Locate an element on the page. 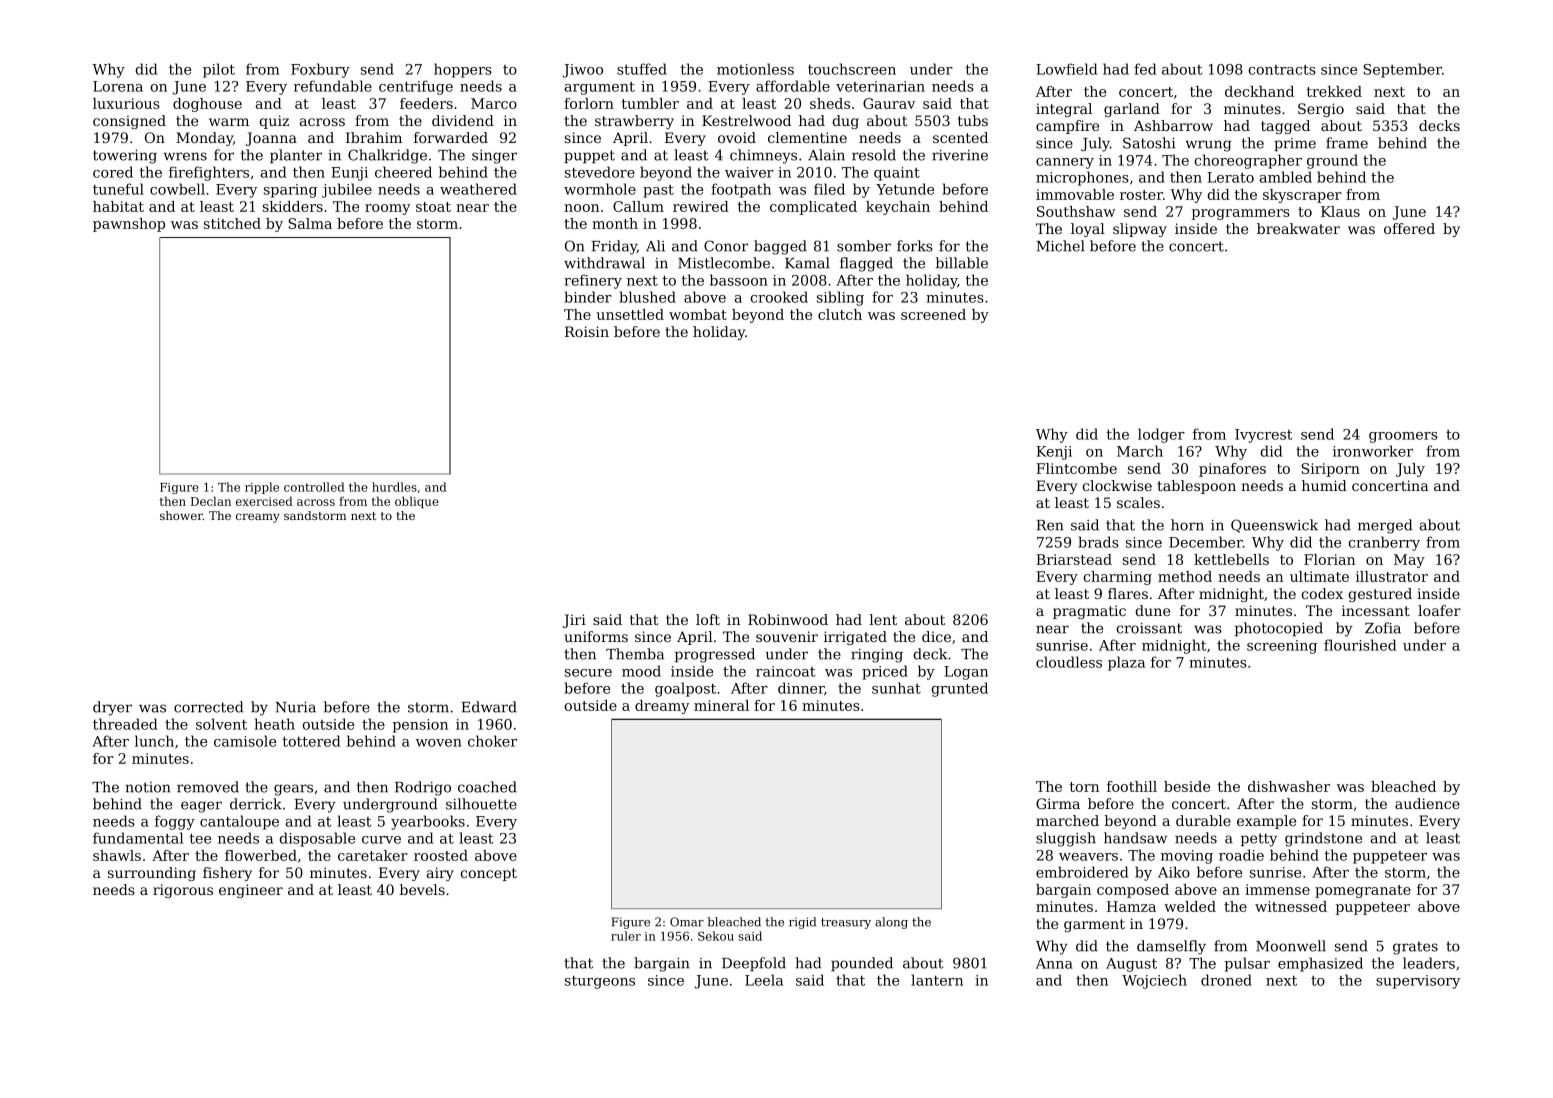 This document has height=1098, width=1553. merged is located at coordinates (1385, 526).
